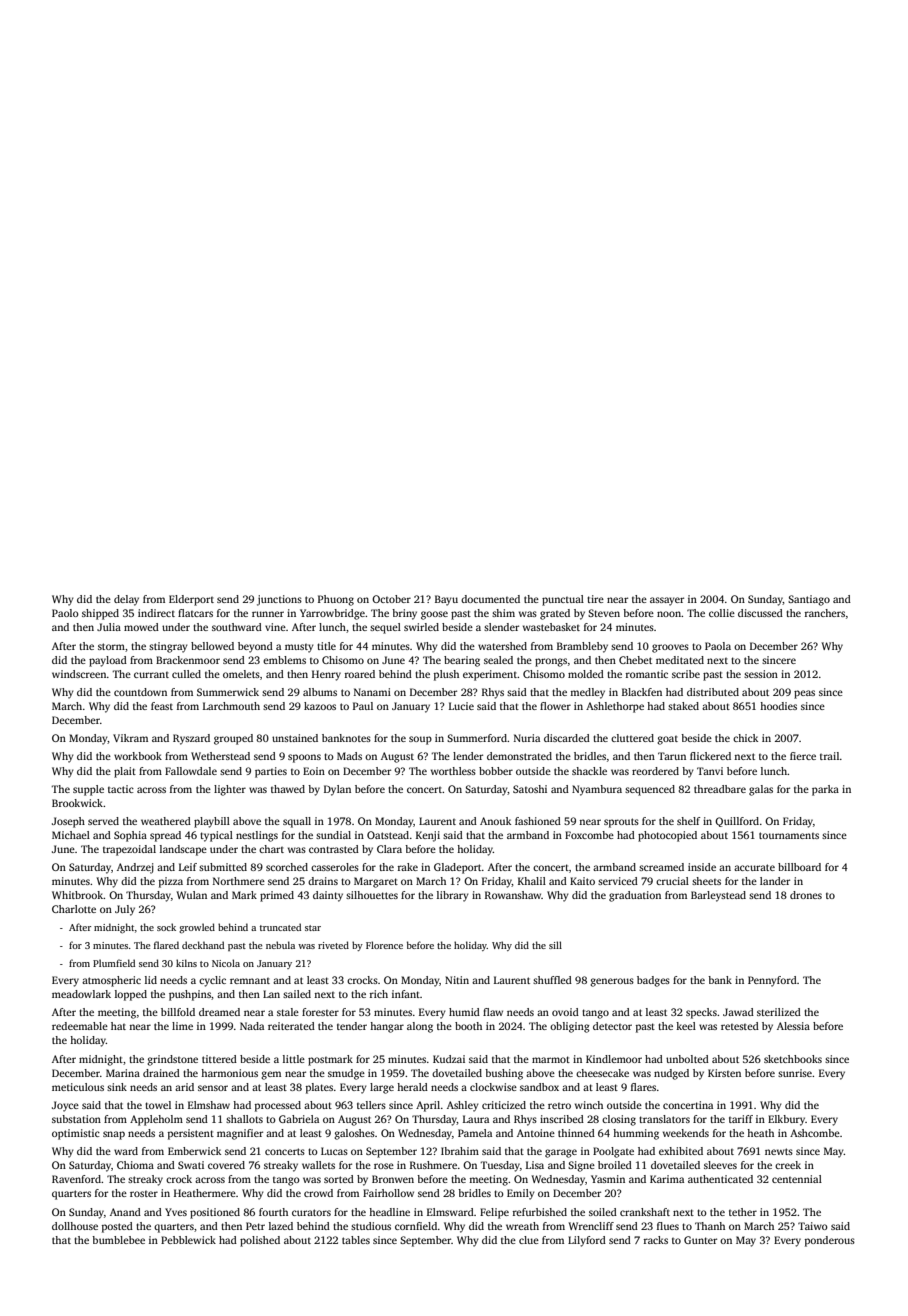 The width and height of the screenshot is (908, 1316). What do you see at coordinates (188, 1240) in the screenshot?
I see `Pebblewick` at bounding box center [188, 1240].
